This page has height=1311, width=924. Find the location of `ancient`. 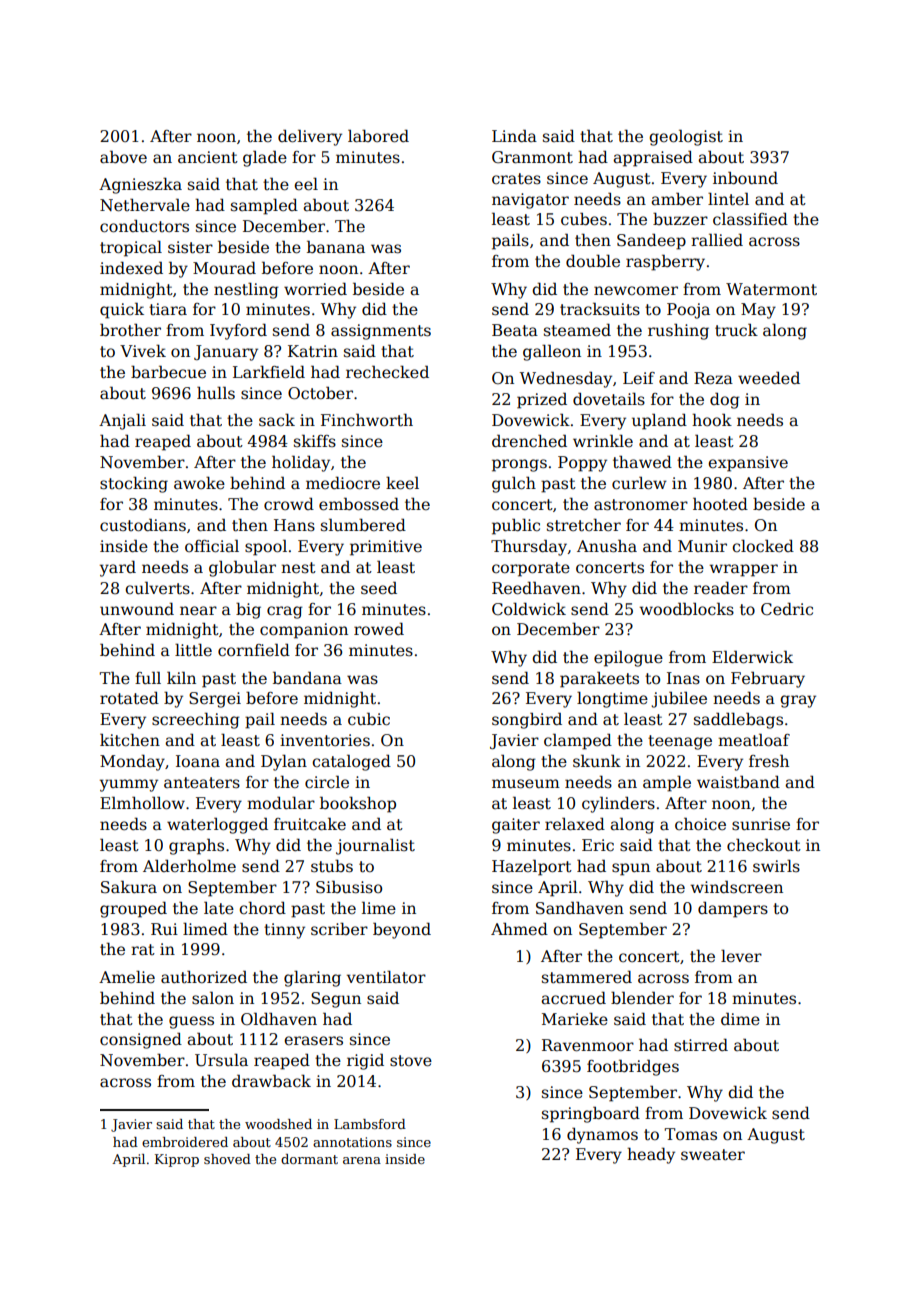

ancient is located at coordinates (208, 157).
